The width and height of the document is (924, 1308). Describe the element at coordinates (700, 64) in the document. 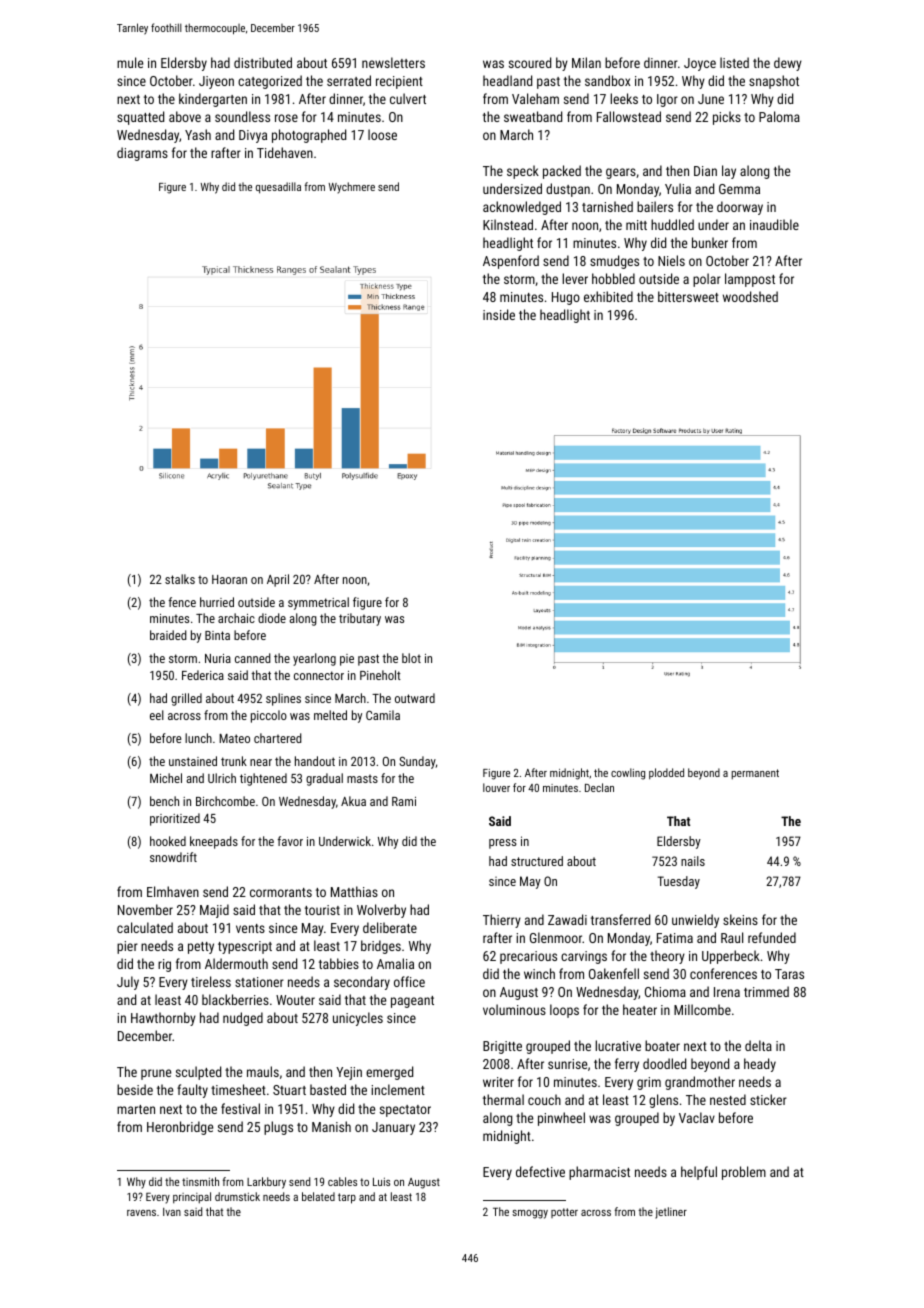

I see `Joyce` at that location.
